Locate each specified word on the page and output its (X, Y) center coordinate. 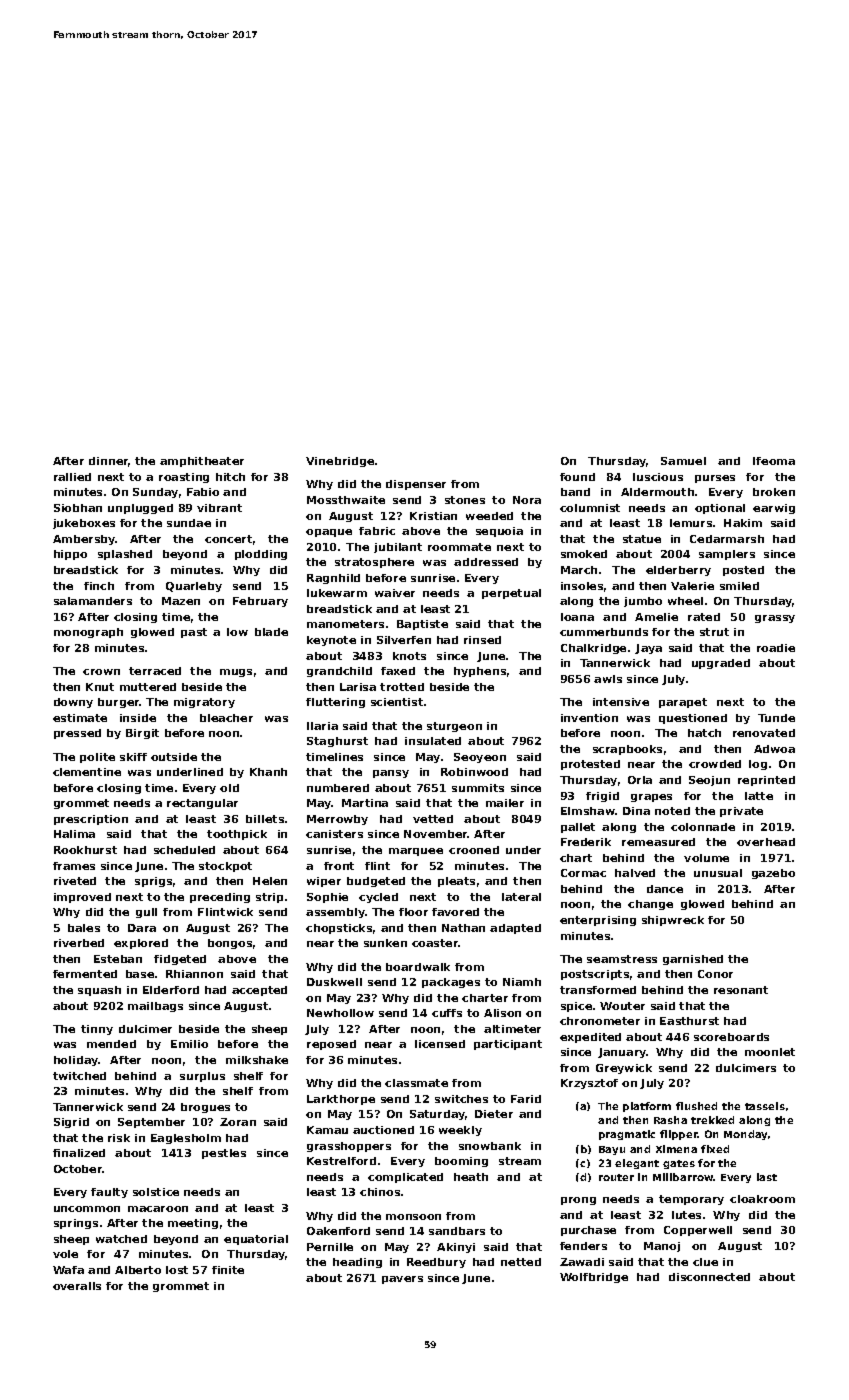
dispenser (416, 485)
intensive (621, 702)
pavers (402, 1280)
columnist (590, 508)
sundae (189, 523)
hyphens (480, 672)
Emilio (189, 1044)
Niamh (522, 982)
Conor (715, 974)
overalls (77, 1286)
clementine (87, 772)
